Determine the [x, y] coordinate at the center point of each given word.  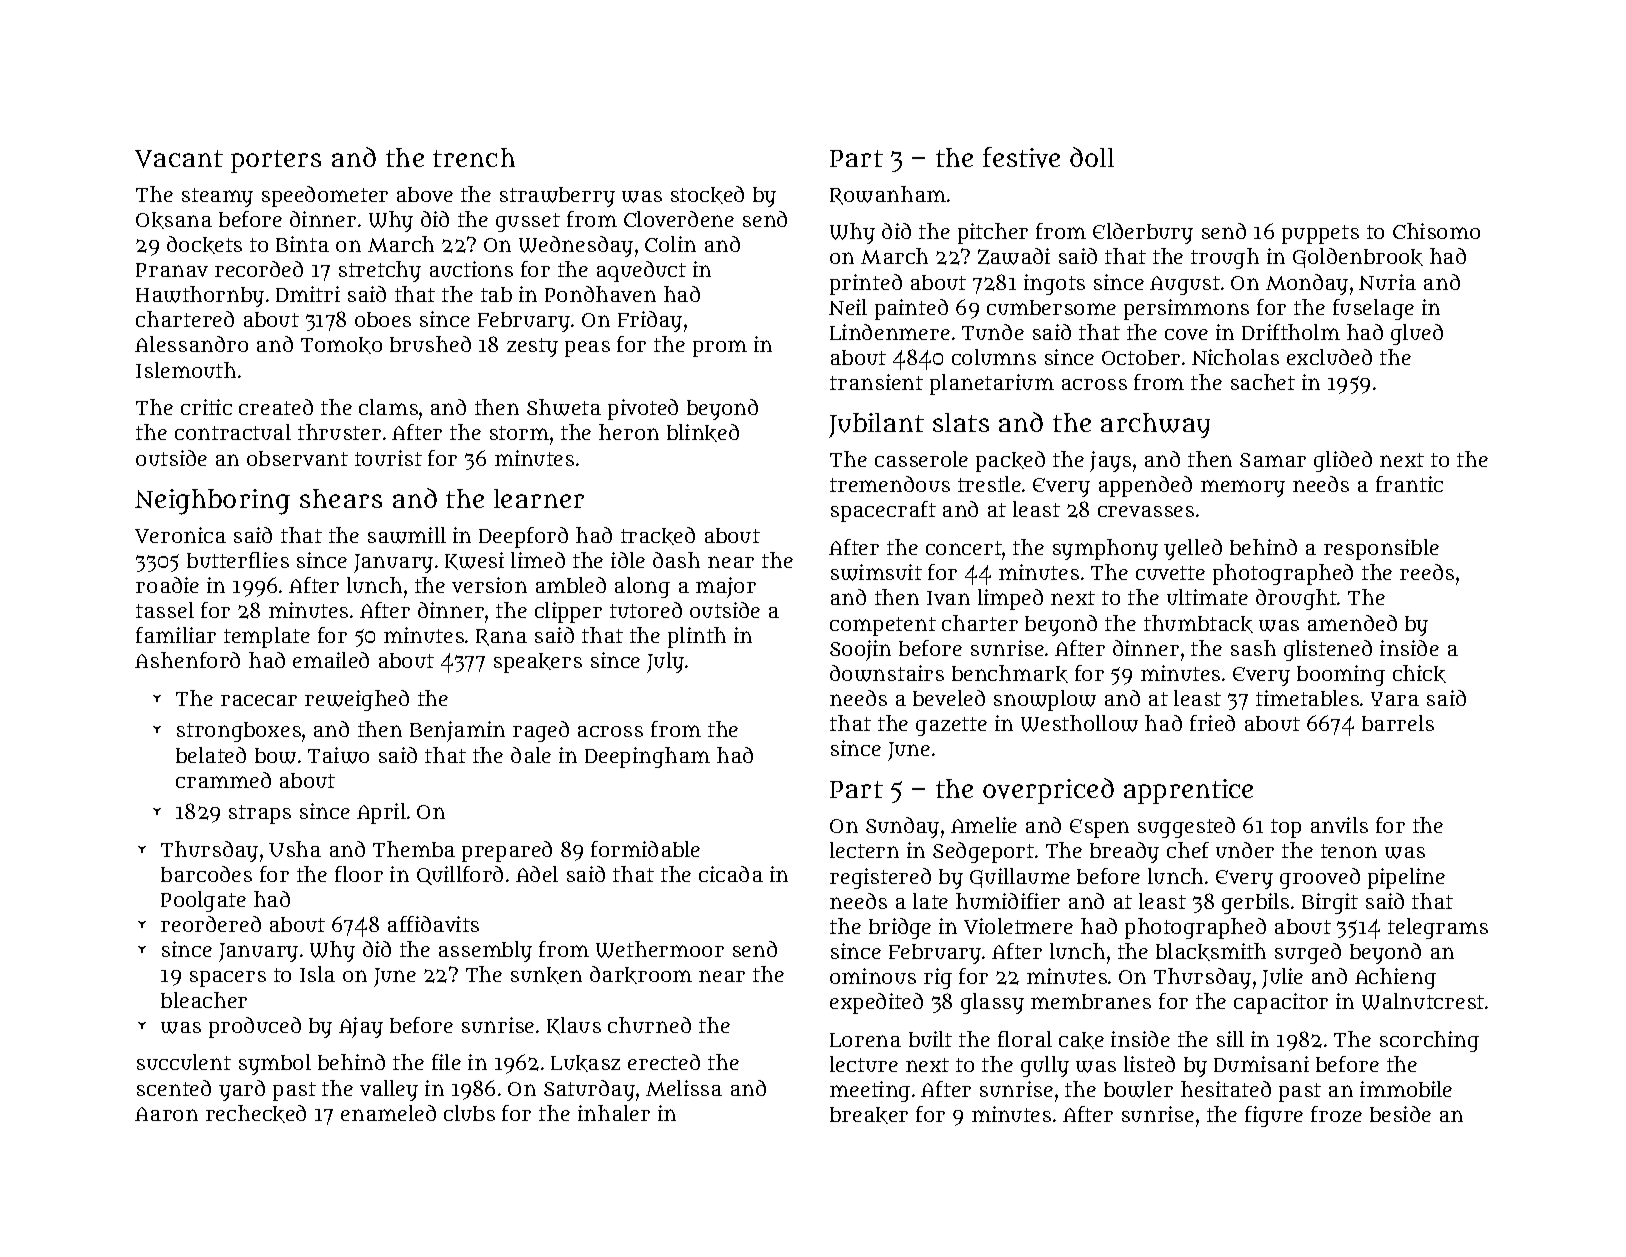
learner [539, 498]
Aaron [166, 1114]
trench [474, 157]
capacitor [1281, 1003]
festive [1021, 157]
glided [1343, 461]
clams [388, 407]
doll [1092, 157]
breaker [869, 1115]
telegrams [1438, 928]
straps [260, 814]
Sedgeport [983, 852]
